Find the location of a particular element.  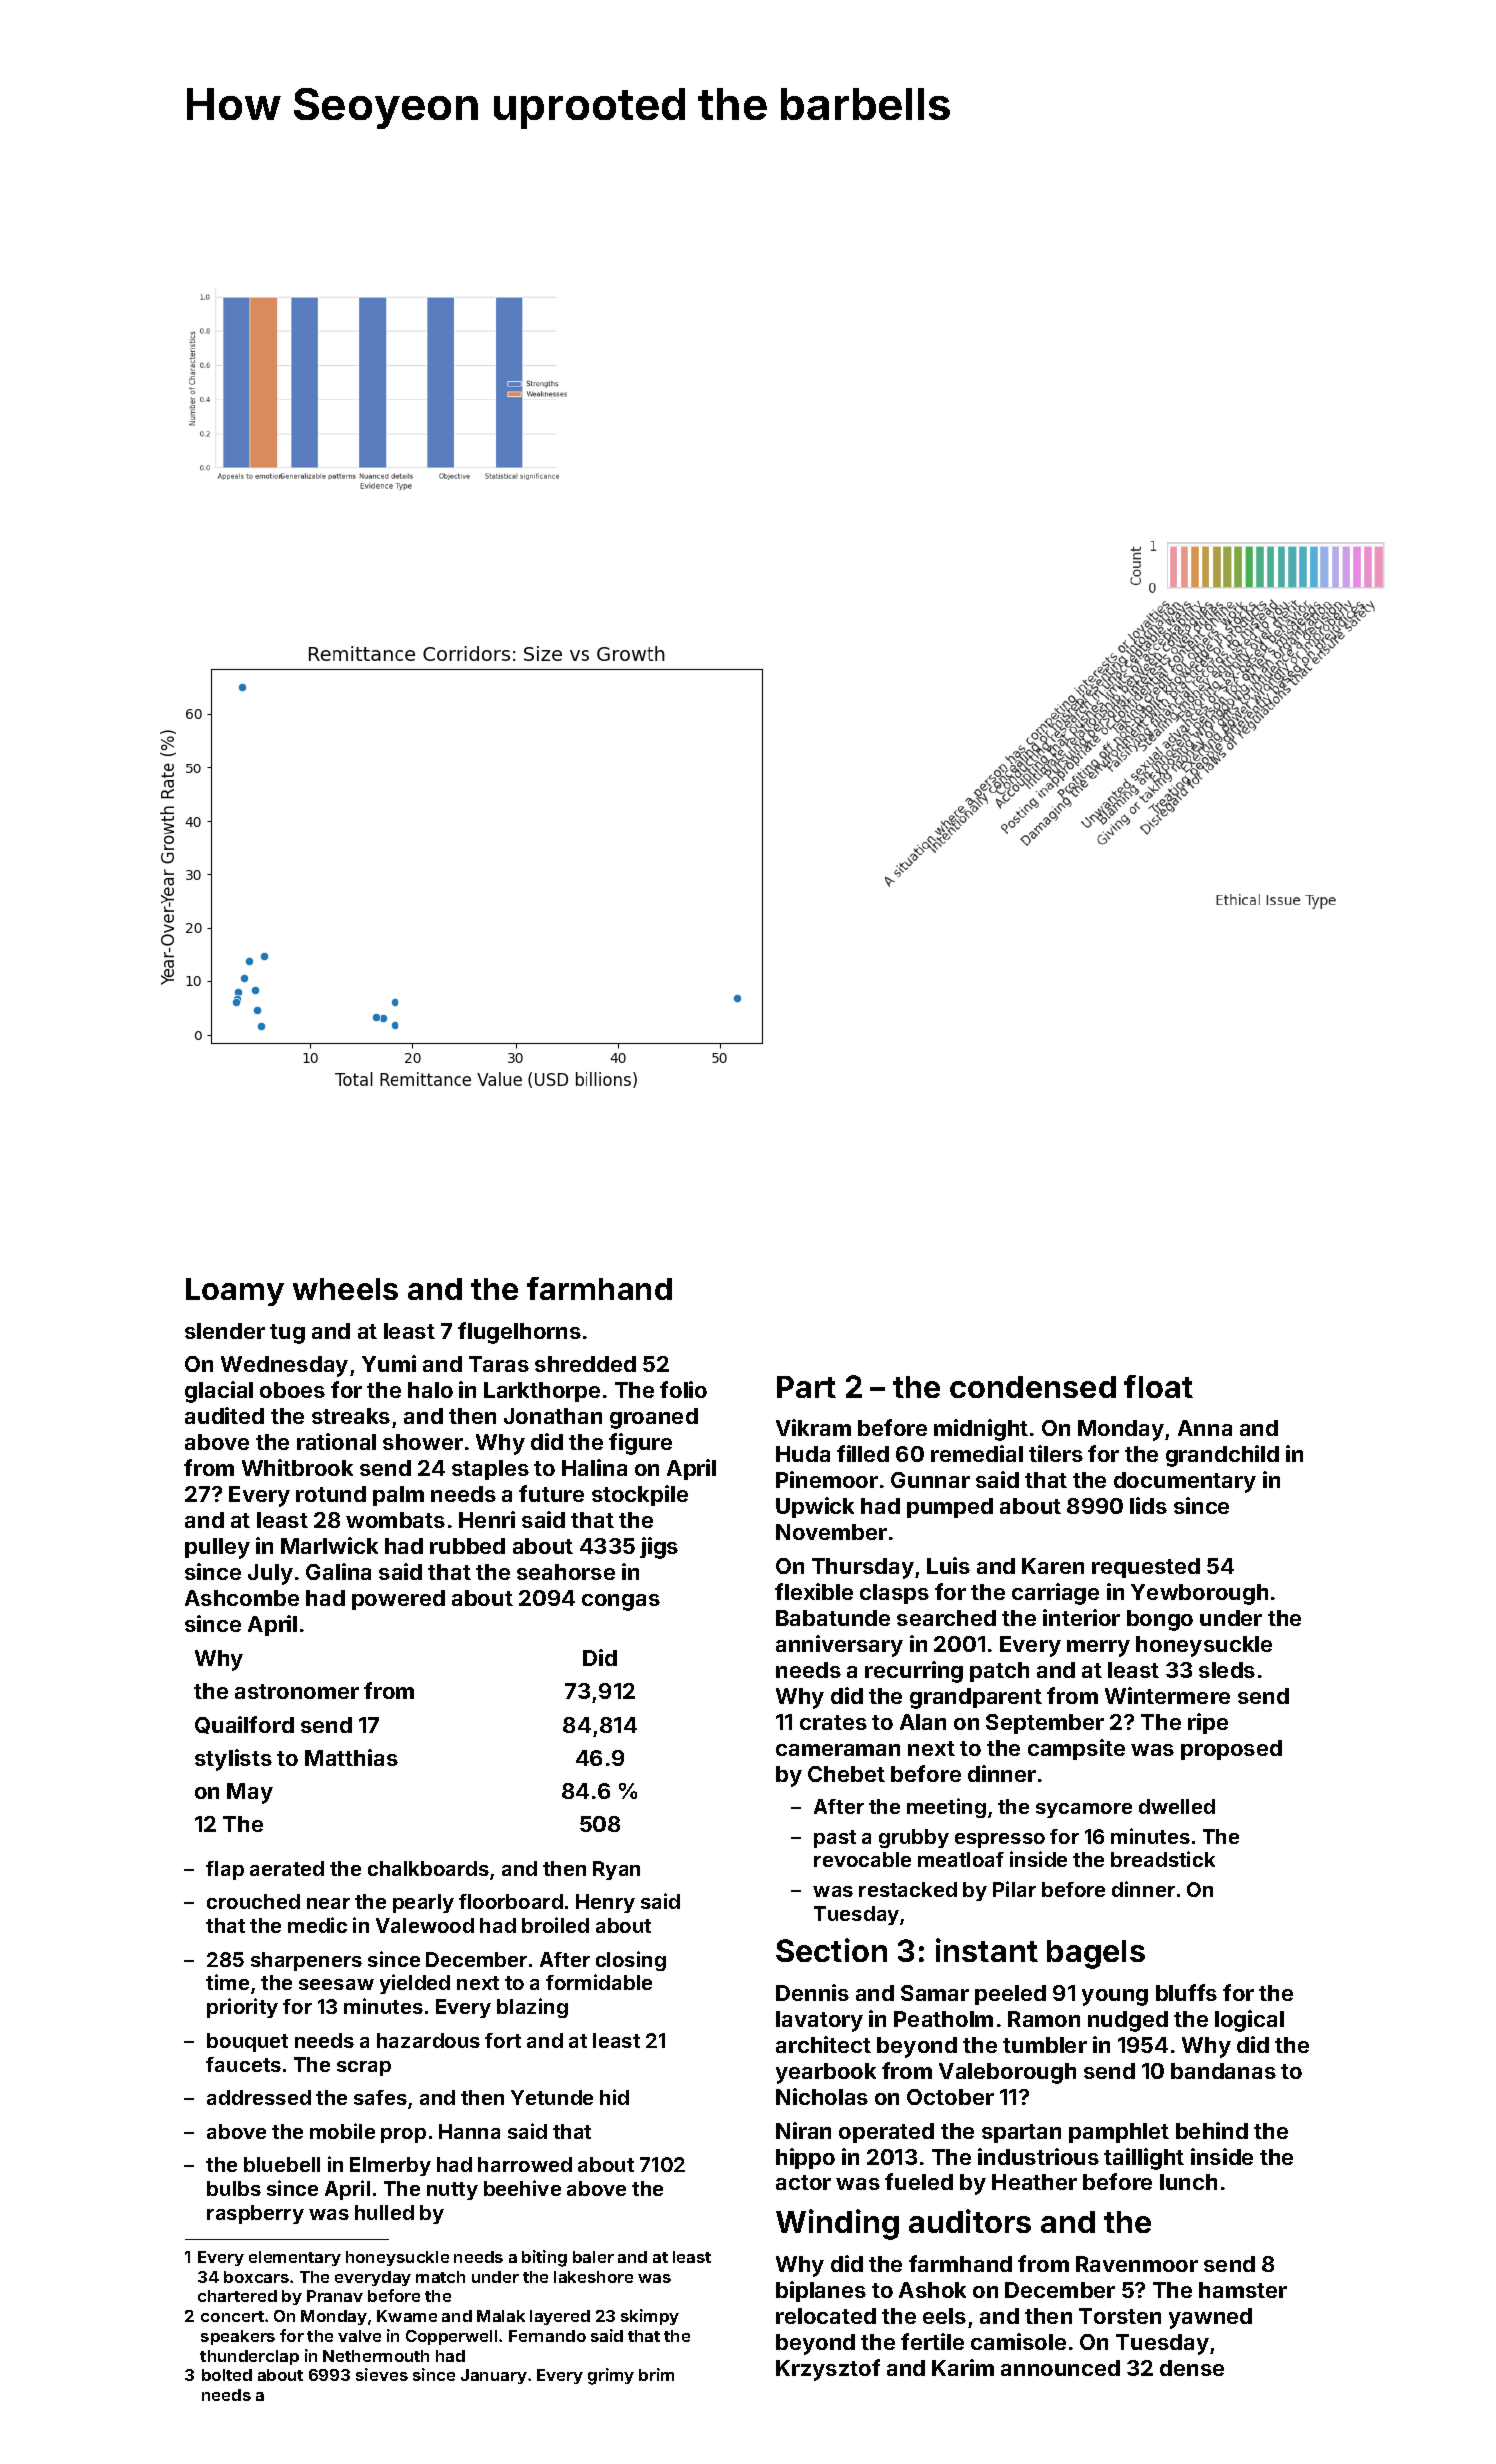

grimy is located at coordinates (611, 2376).
